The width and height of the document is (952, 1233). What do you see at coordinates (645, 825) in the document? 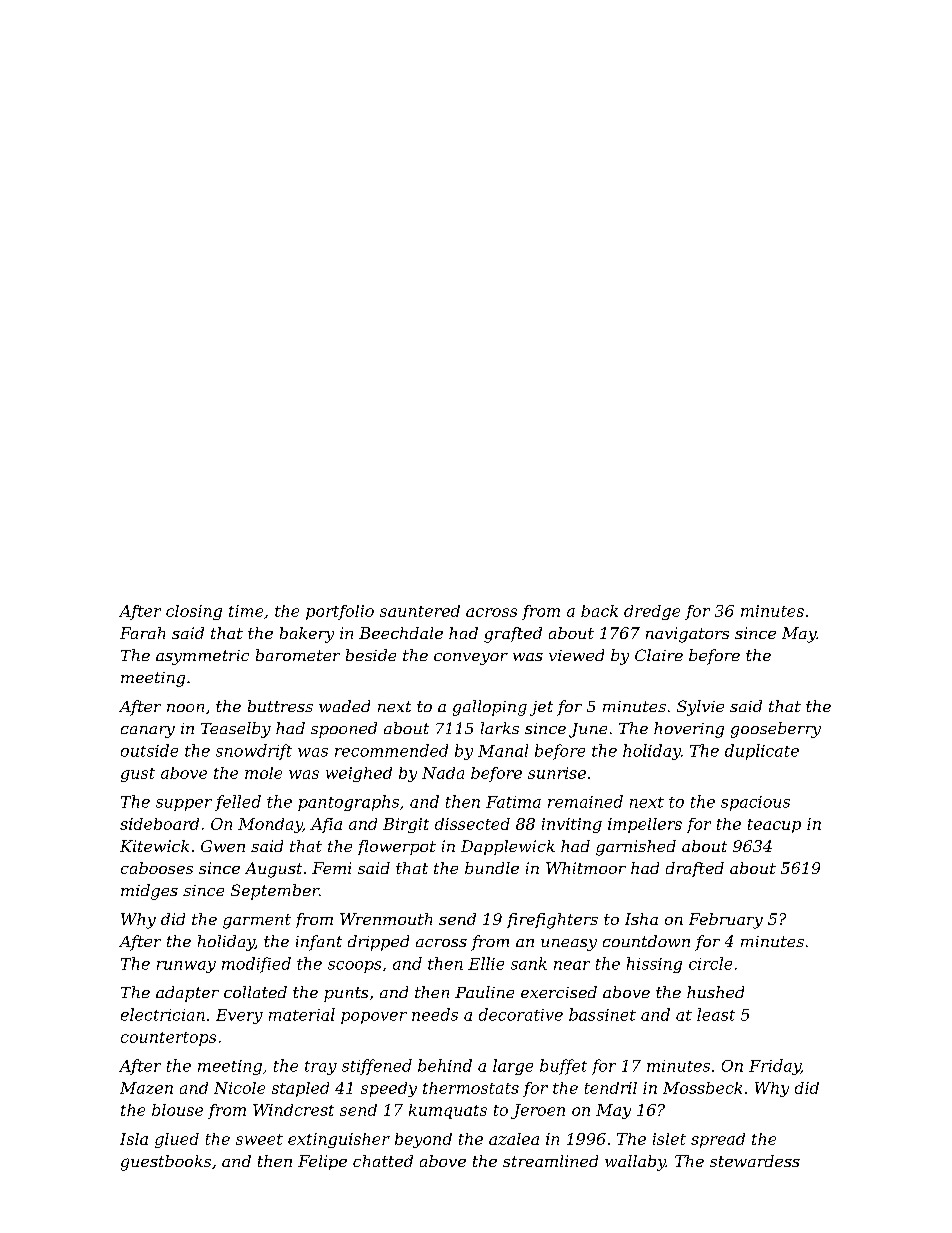
I see `impellers` at bounding box center [645, 825].
